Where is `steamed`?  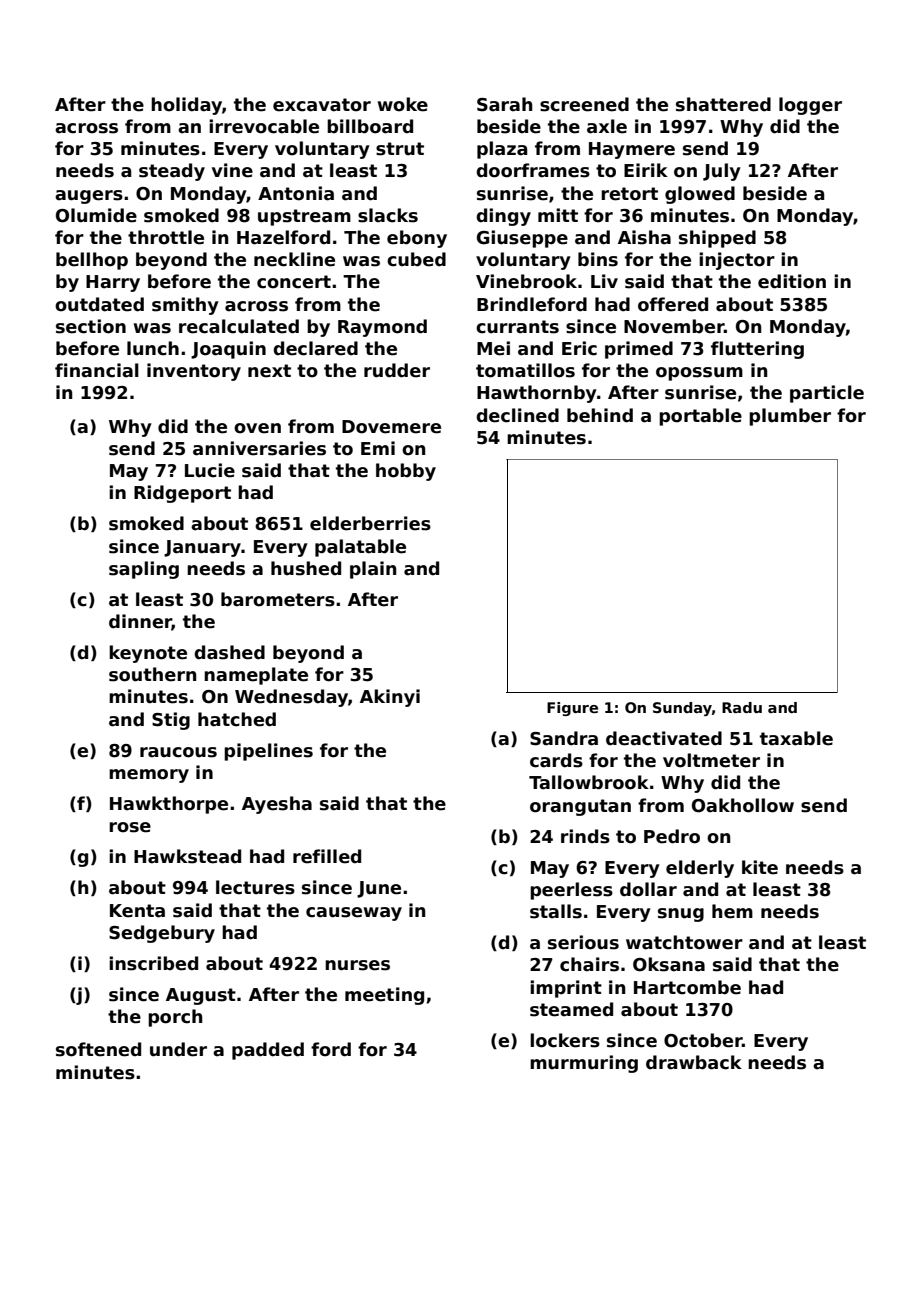
steamed is located at coordinates (571, 1009).
